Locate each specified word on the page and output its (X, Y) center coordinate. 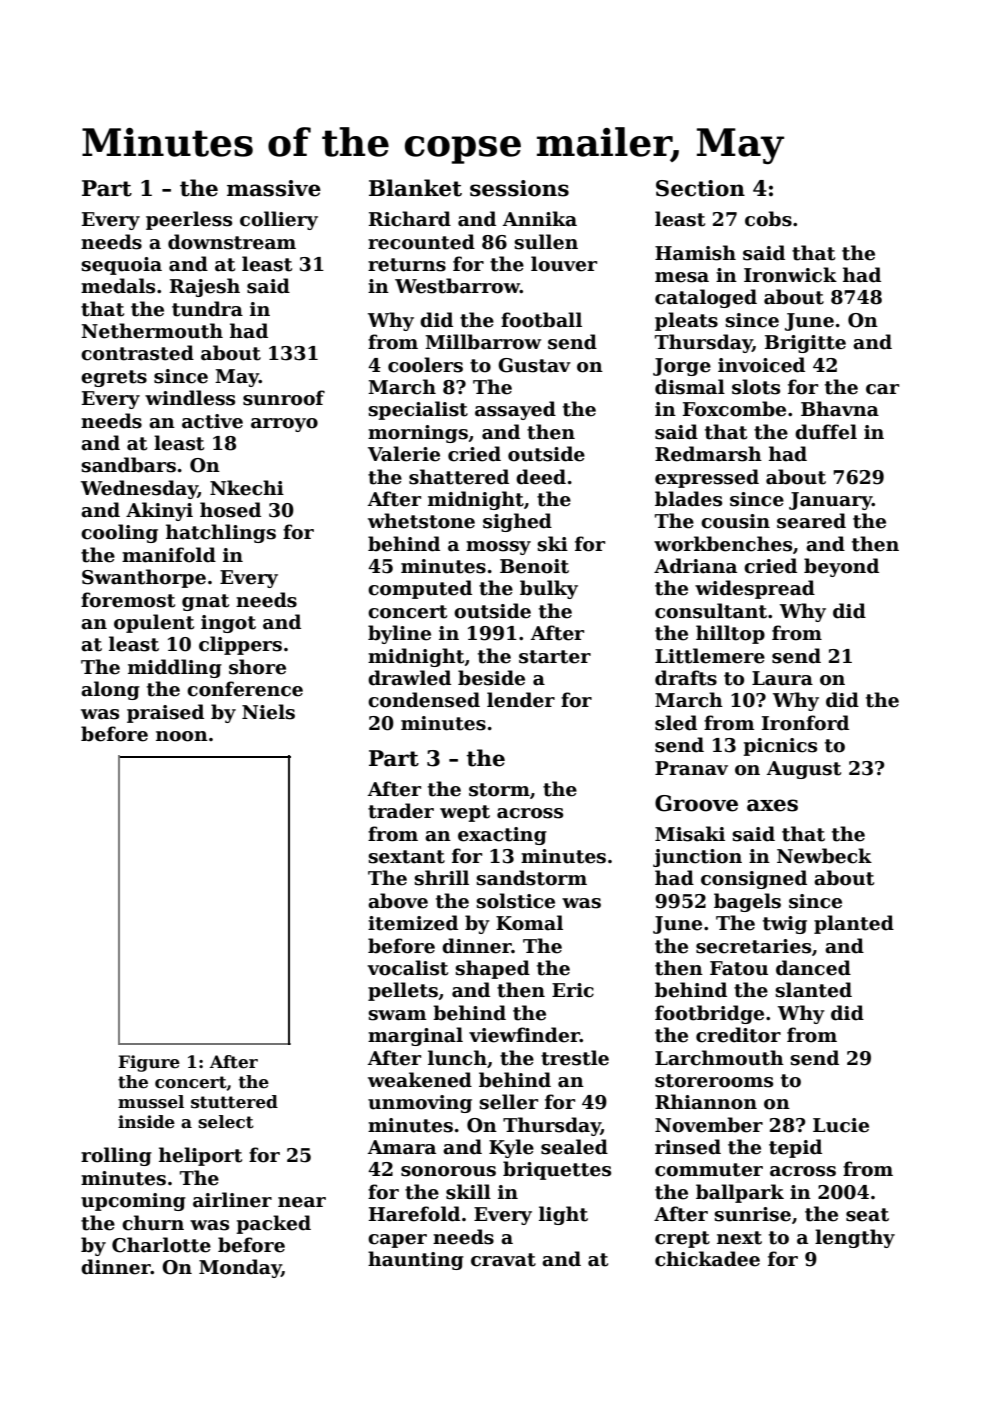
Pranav (691, 768)
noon (182, 736)
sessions (519, 188)
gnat (205, 602)
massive (274, 188)
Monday (240, 1268)
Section (700, 188)
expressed (707, 478)
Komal (529, 923)
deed (541, 477)
